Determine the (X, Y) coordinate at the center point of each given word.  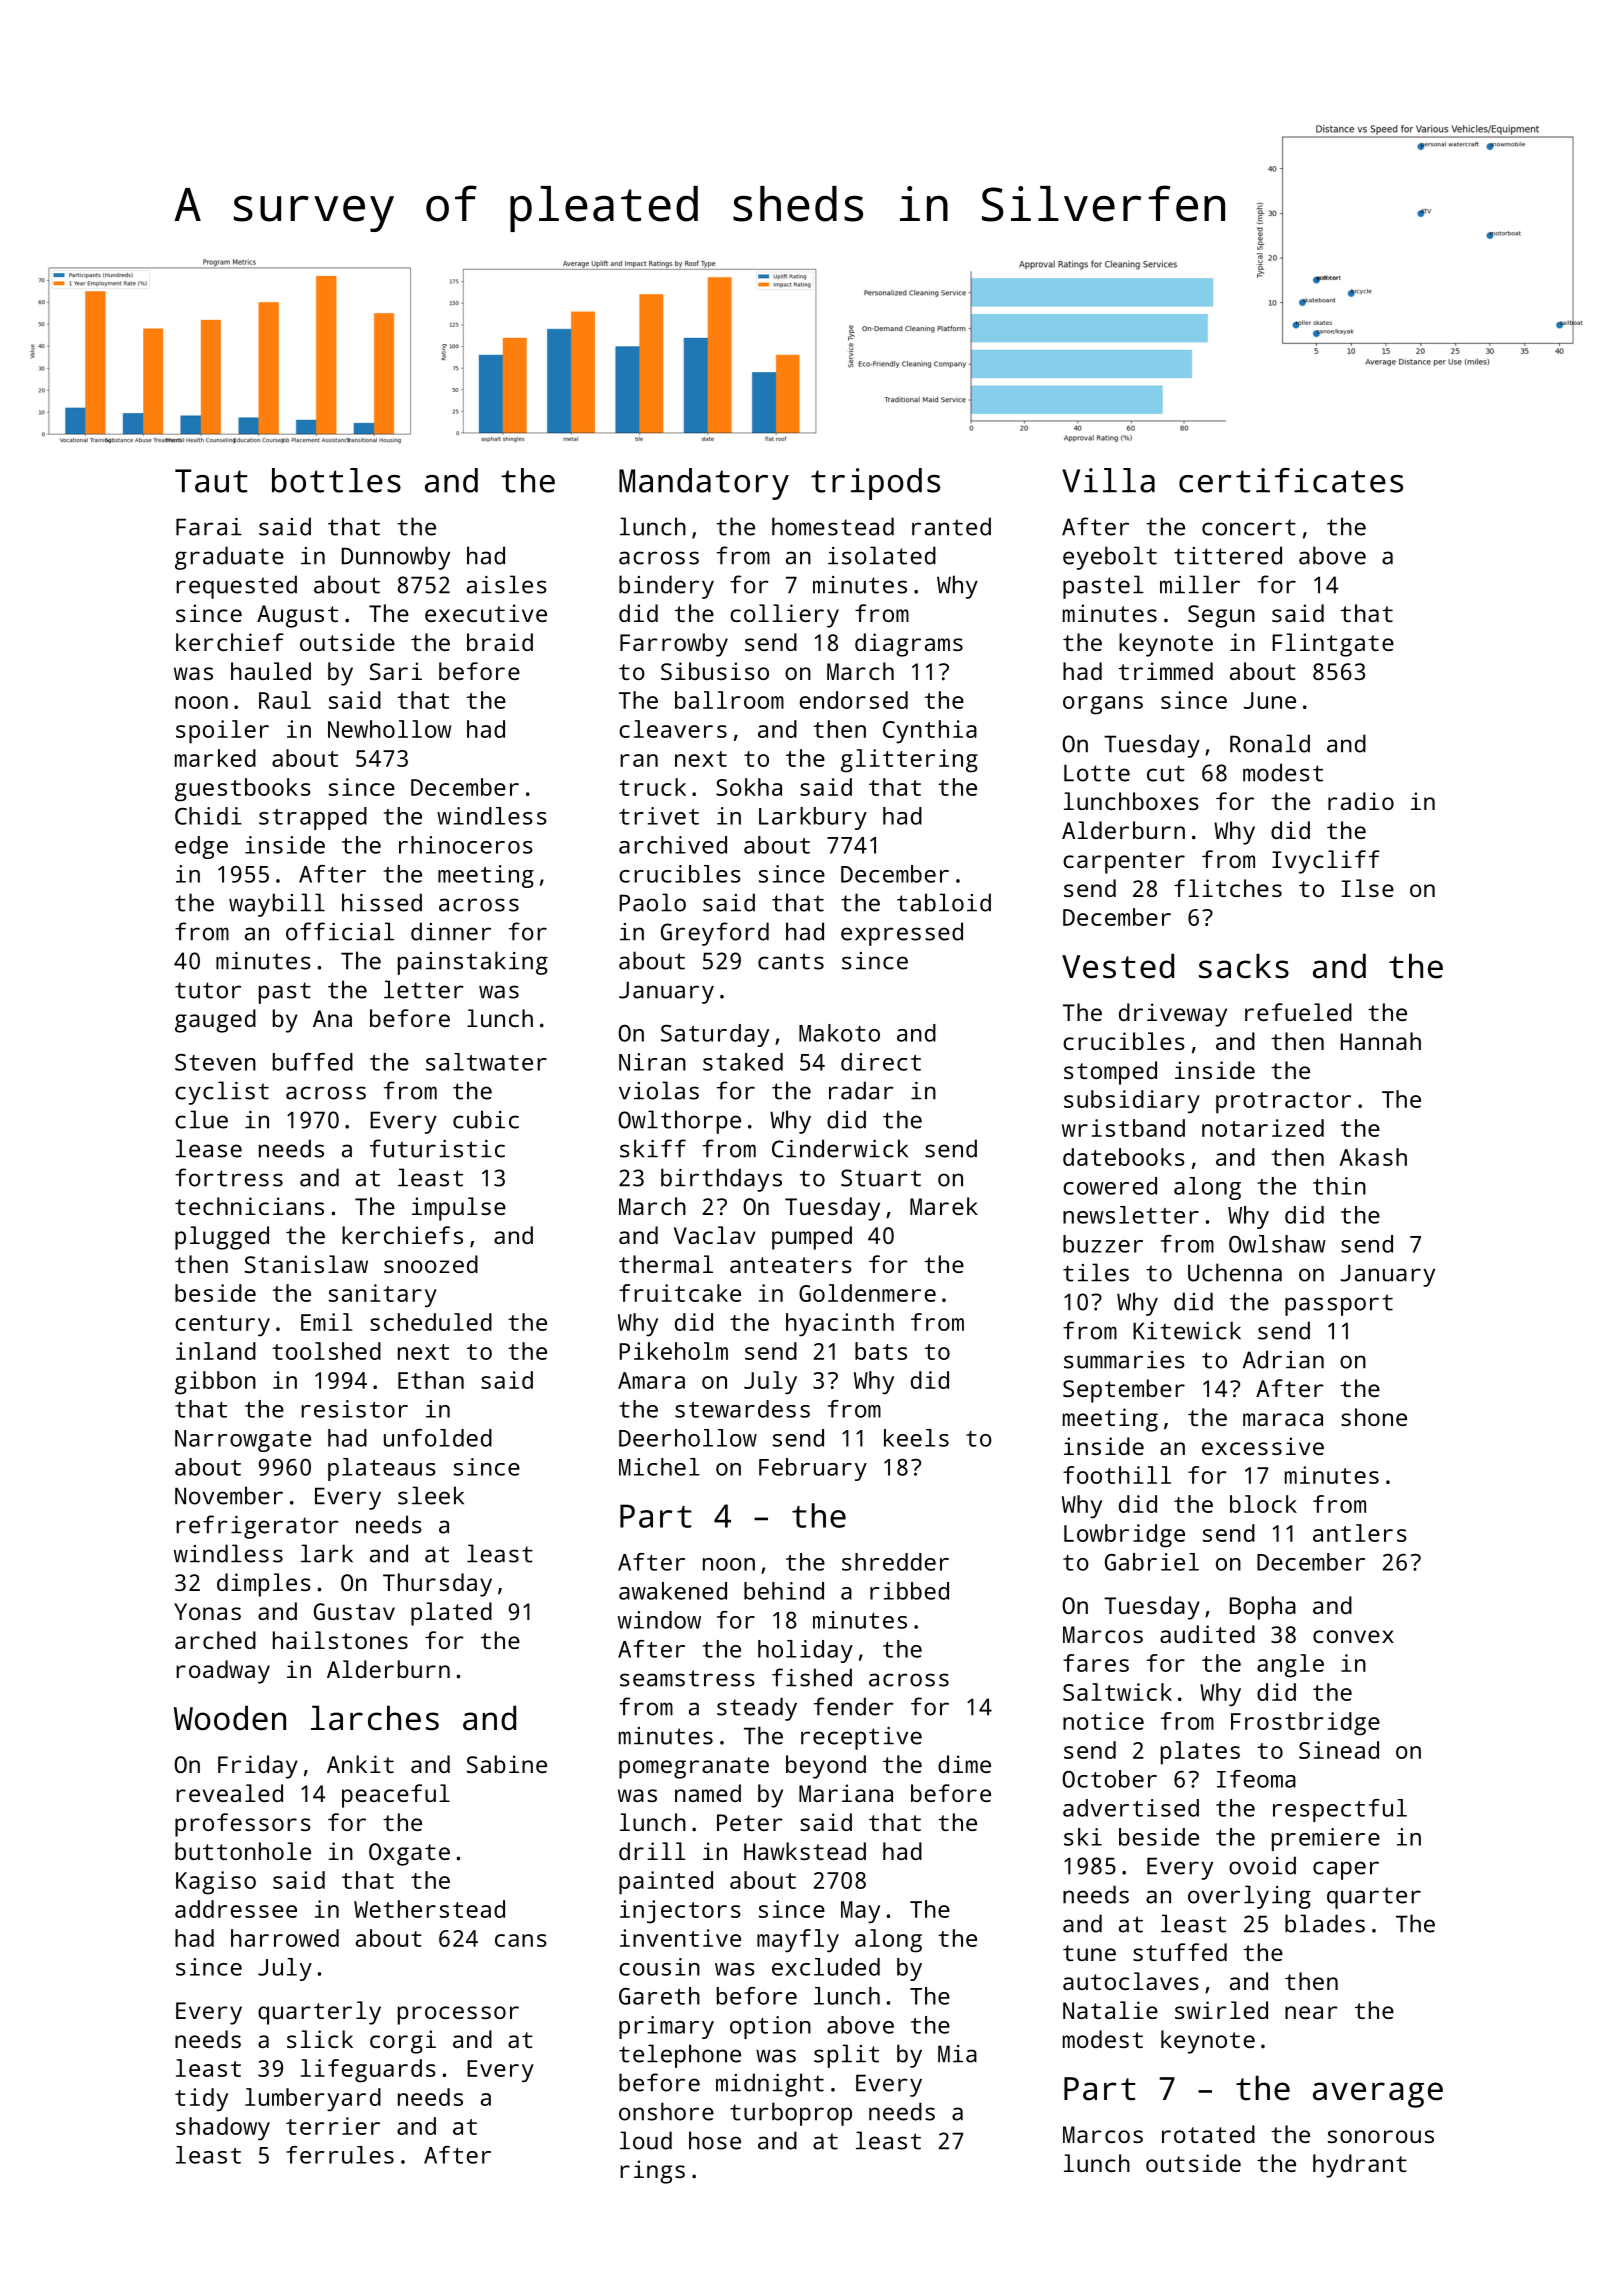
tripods (875, 484)
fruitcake (680, 1293)
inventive (680, 1938)
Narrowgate (243, 1441)
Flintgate (1333, 645)
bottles (336, 480)
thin (1339, 1186)
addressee (236, 1909)
